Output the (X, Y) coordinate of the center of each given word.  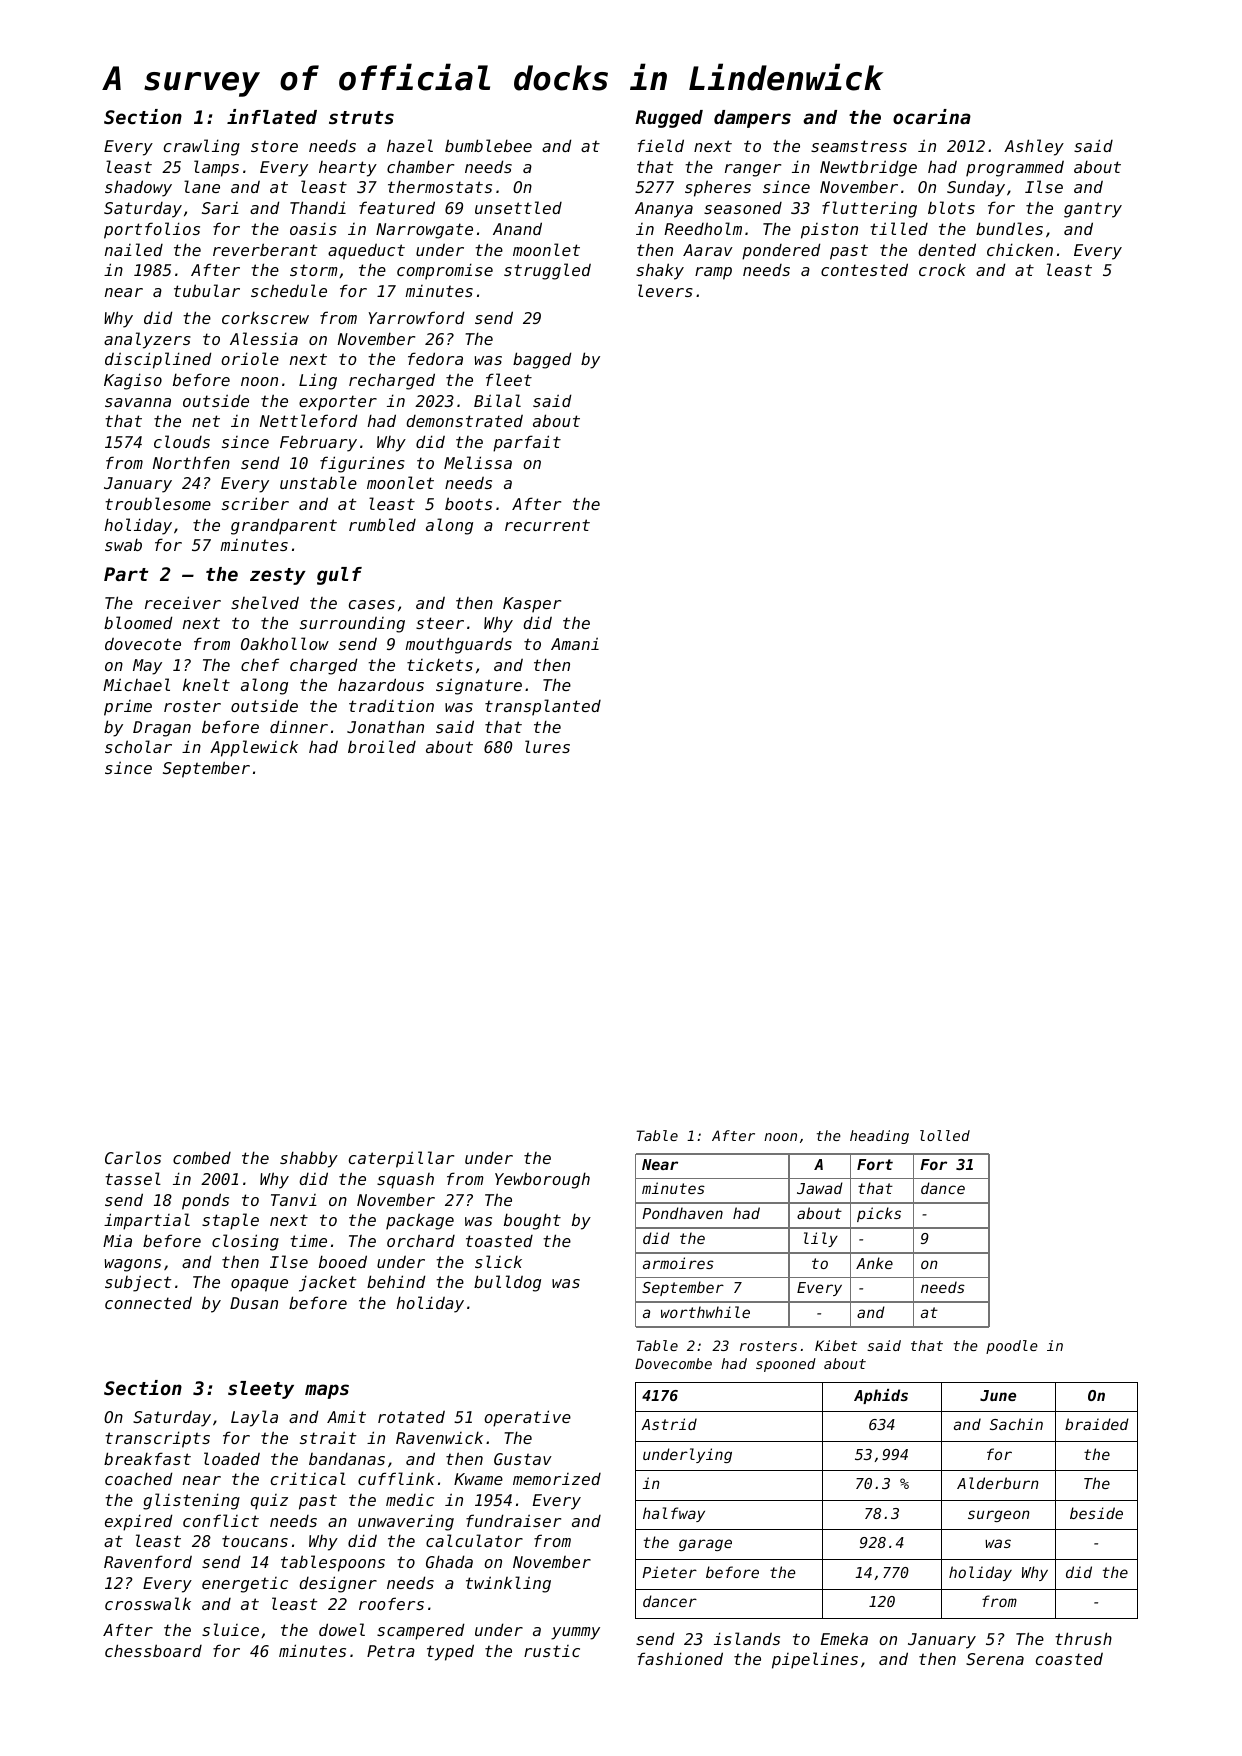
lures (547, 746)
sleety (261, 1390)
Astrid (669, 1424)
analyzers (147, 340)
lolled (945, 1135)
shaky (660, 271)
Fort (875, 1164)
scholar (138, 746)
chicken (1020, 249)
